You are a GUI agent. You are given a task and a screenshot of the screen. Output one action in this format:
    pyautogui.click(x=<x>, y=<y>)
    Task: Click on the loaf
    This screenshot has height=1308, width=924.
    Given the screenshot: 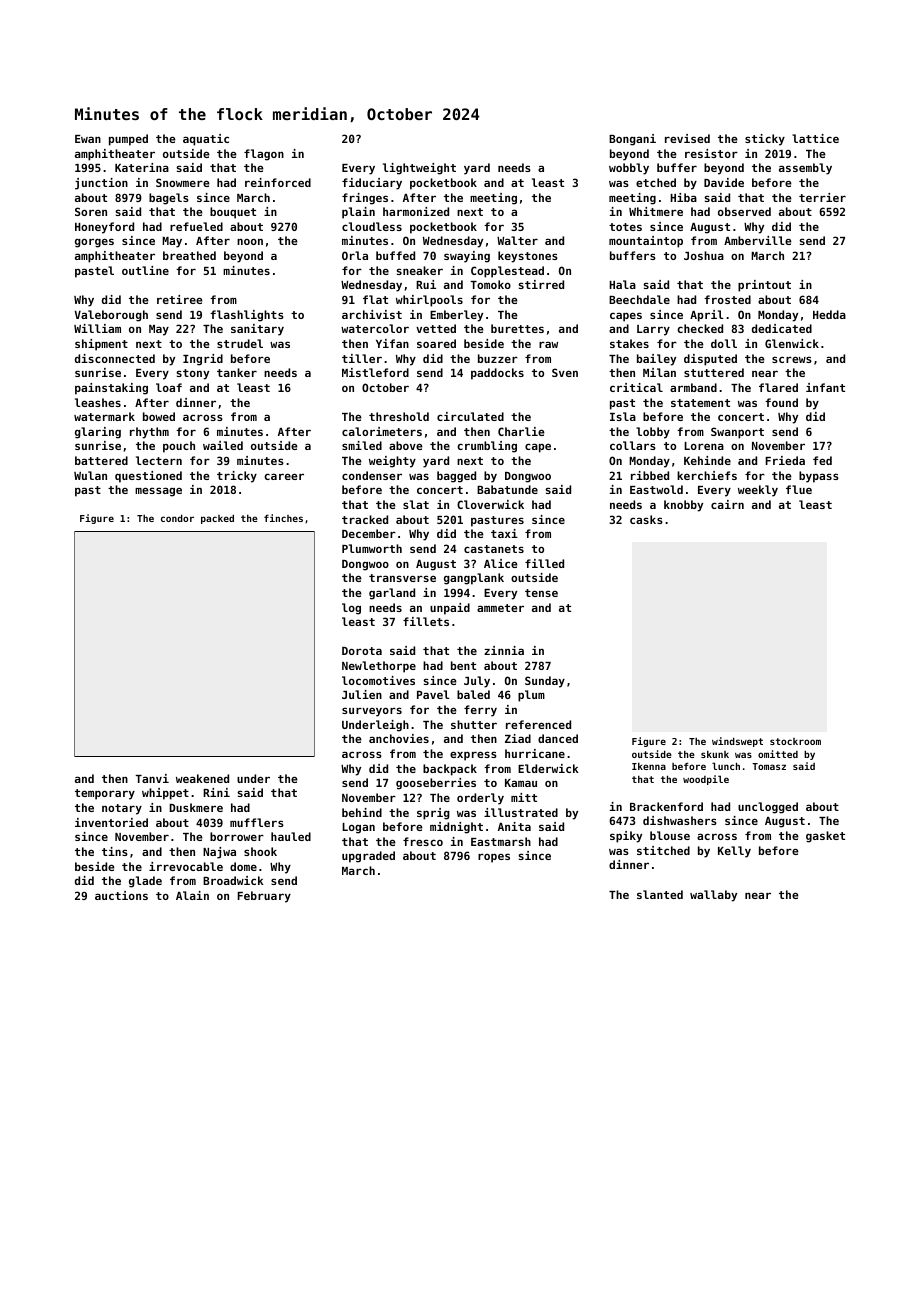 What is the action you would take?
    pyautogui.click(x=169, y=387)
